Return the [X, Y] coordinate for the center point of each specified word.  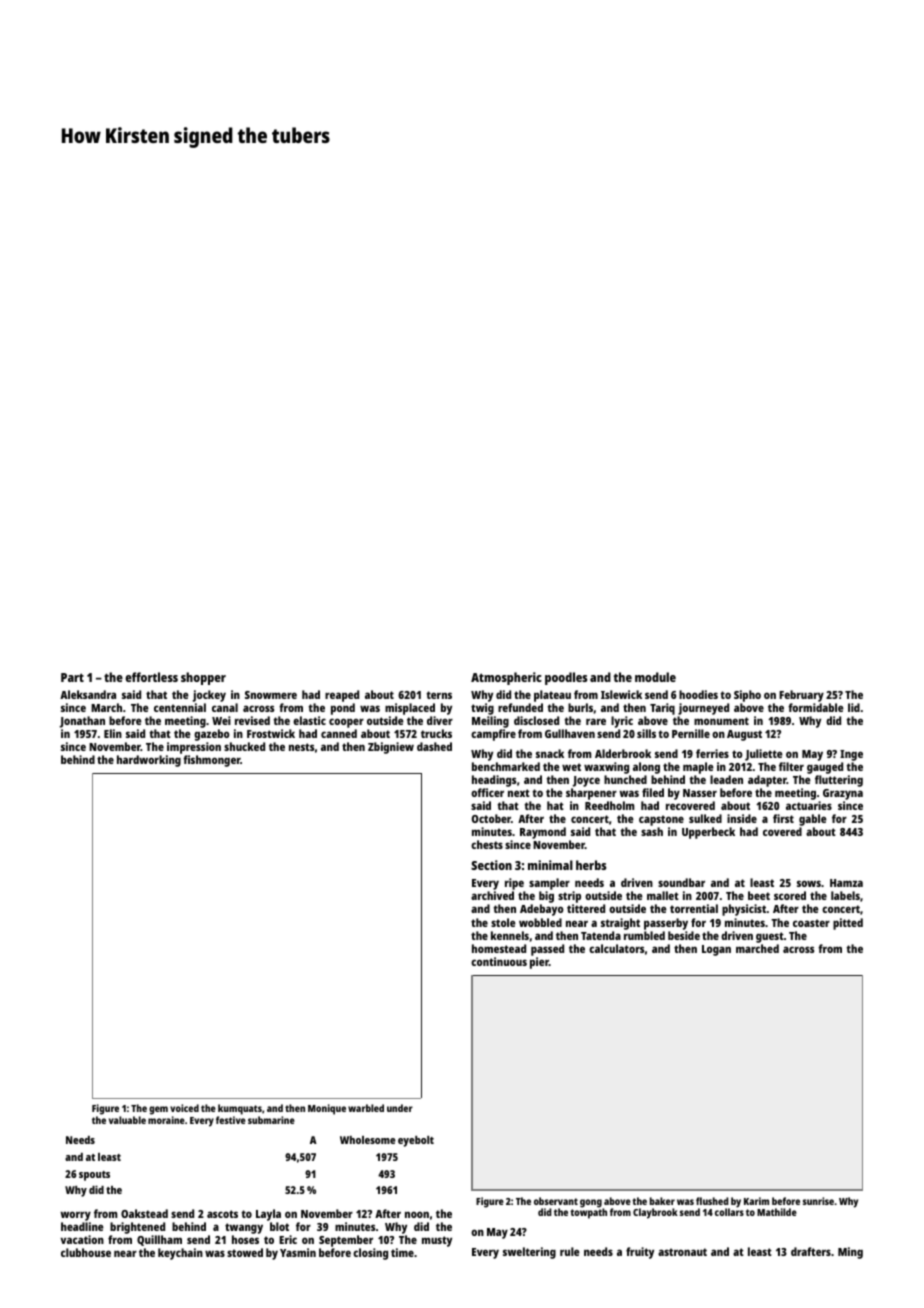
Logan [716, 950]
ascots [222, 1214]
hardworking [149, 761]
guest [770, 937]
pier [539, 963]
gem [158, 1110]
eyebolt [416, 1141]
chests [487, 844]
